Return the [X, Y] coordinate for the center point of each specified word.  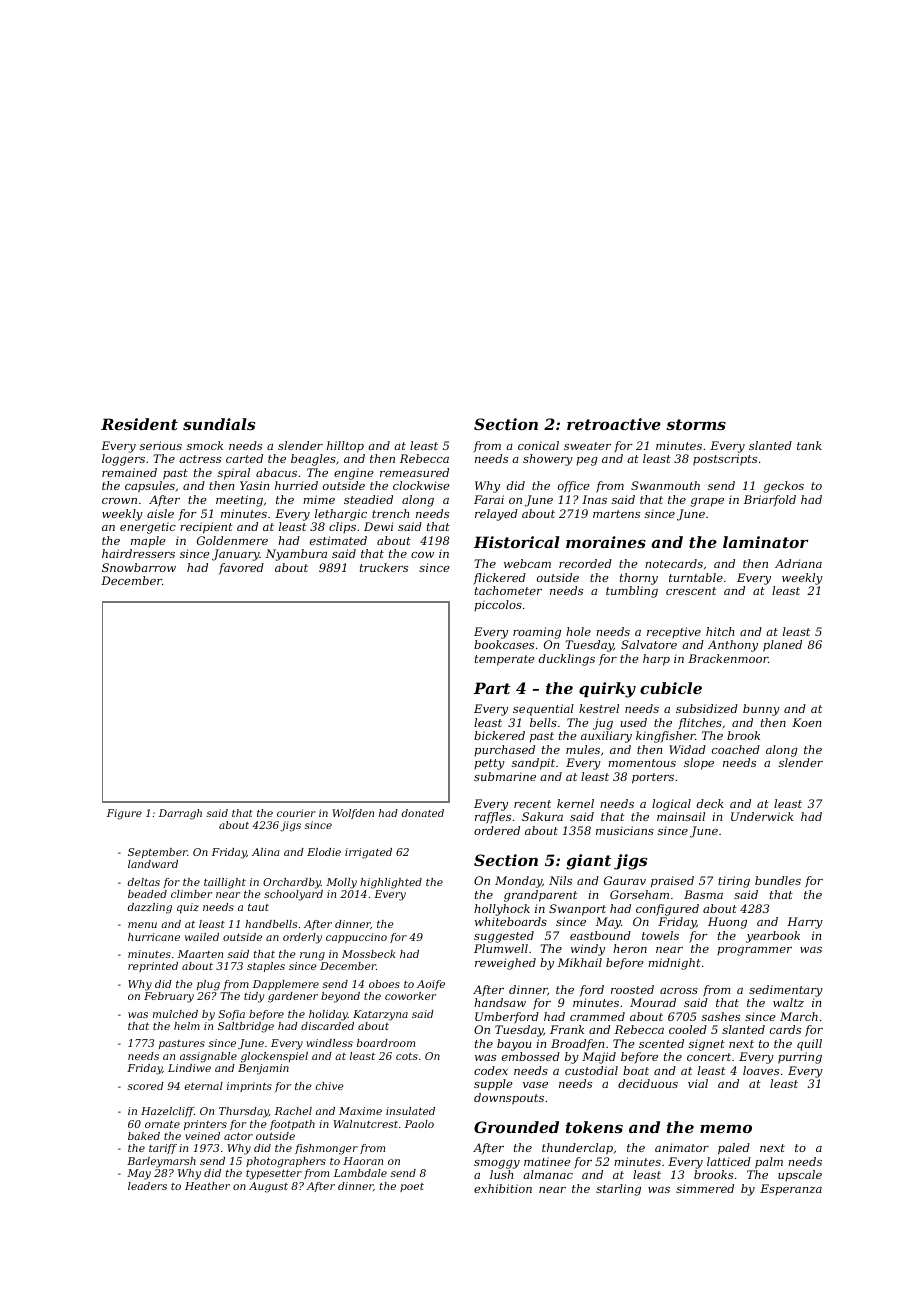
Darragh [180, 814]
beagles [313, 460]
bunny [761, 710]
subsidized [707, 708]
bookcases [504, 644]
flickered [499, 579]
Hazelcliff [167, 1112]
